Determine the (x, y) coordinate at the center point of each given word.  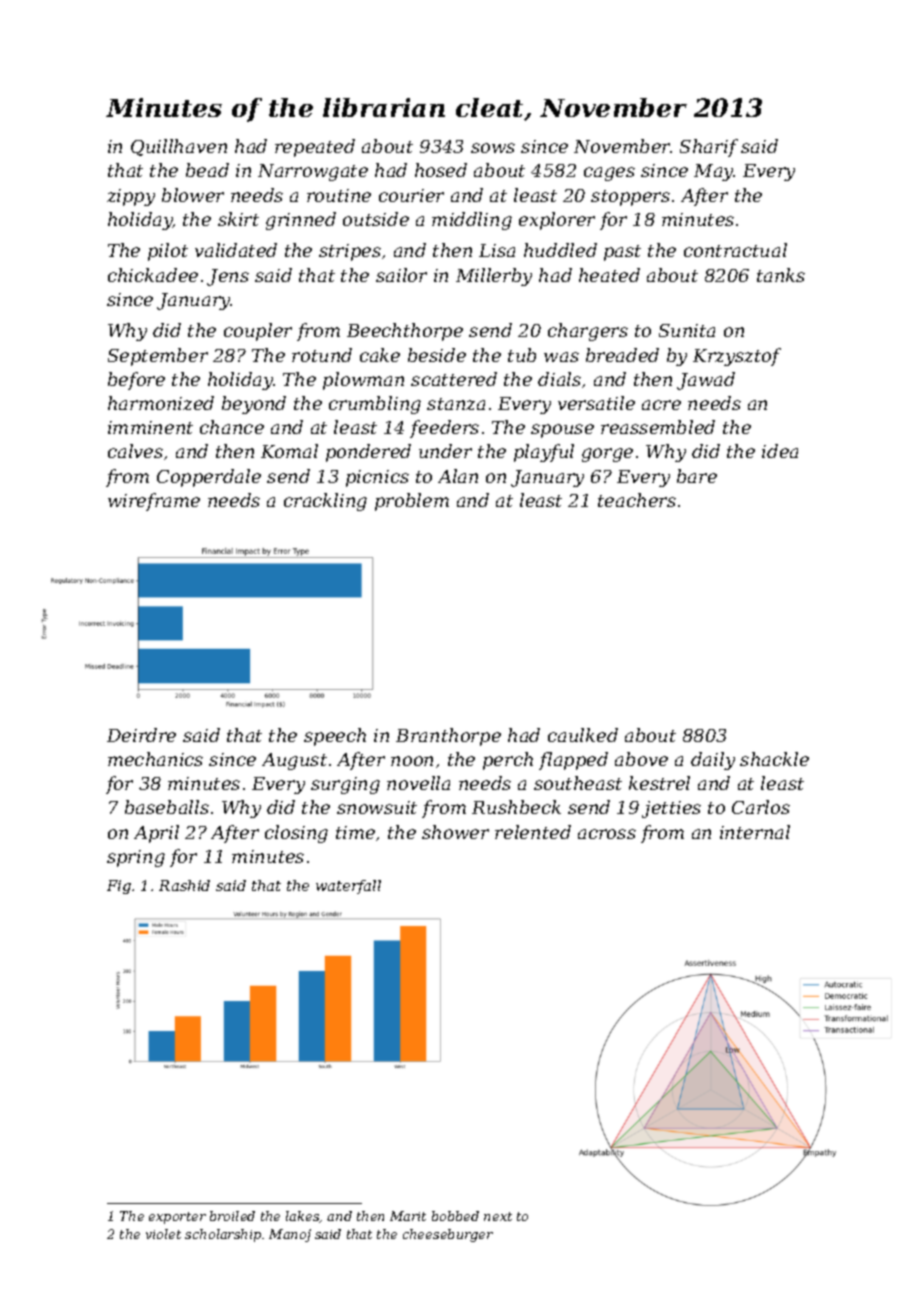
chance (232, 427)
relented (533, 832)
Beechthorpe (405, 332)
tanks (781, 275)
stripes (350, 252)
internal (755, 832)
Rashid (184, 885)
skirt (238, 219)
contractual (735, 250)
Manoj (290, 1235)
